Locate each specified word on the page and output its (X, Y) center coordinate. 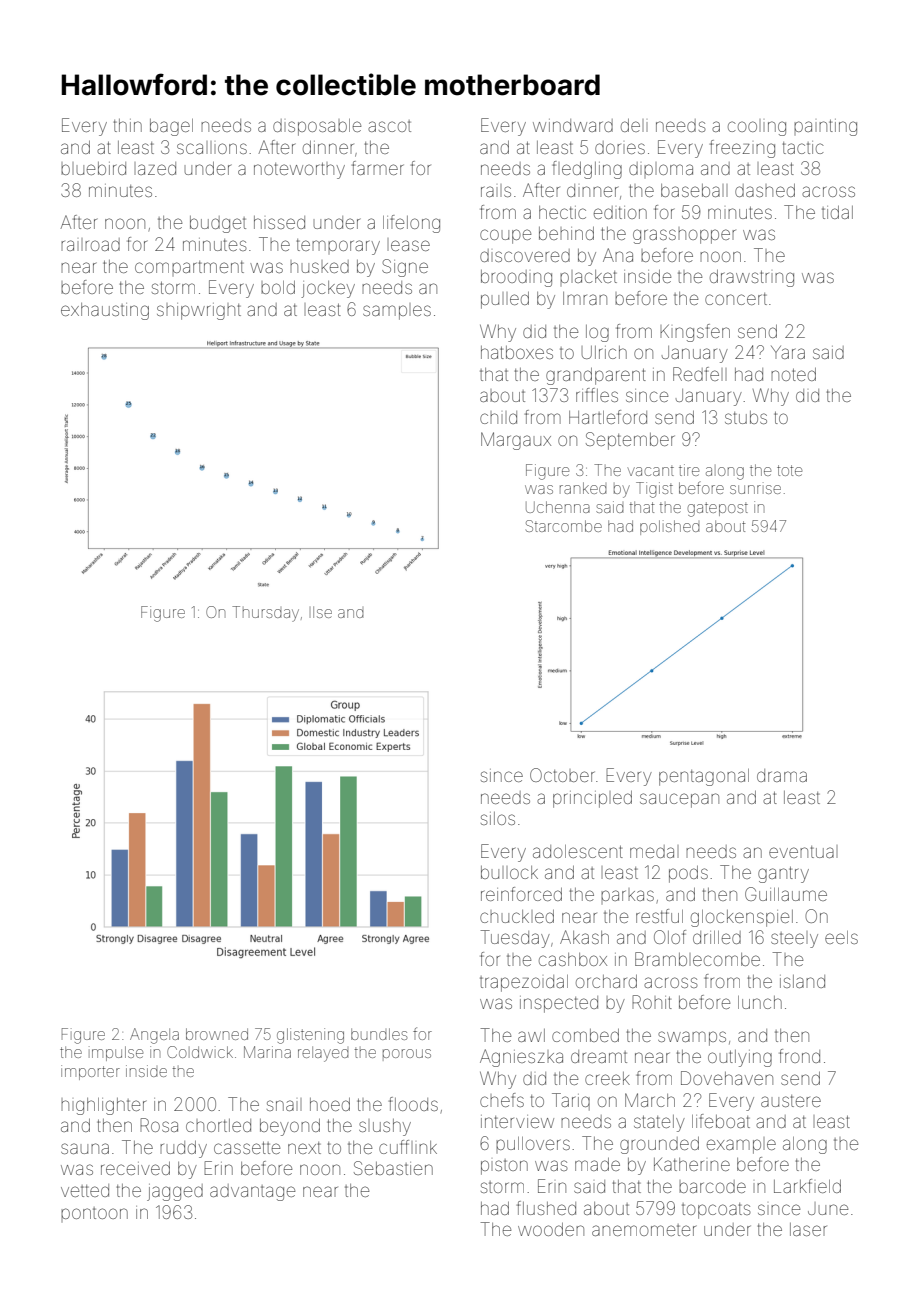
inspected (559, 1004)
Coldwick (200, 1052)
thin (128, 125)
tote (789, 470)
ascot (389, 126)
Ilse (322, 612)
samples (397, 312)
